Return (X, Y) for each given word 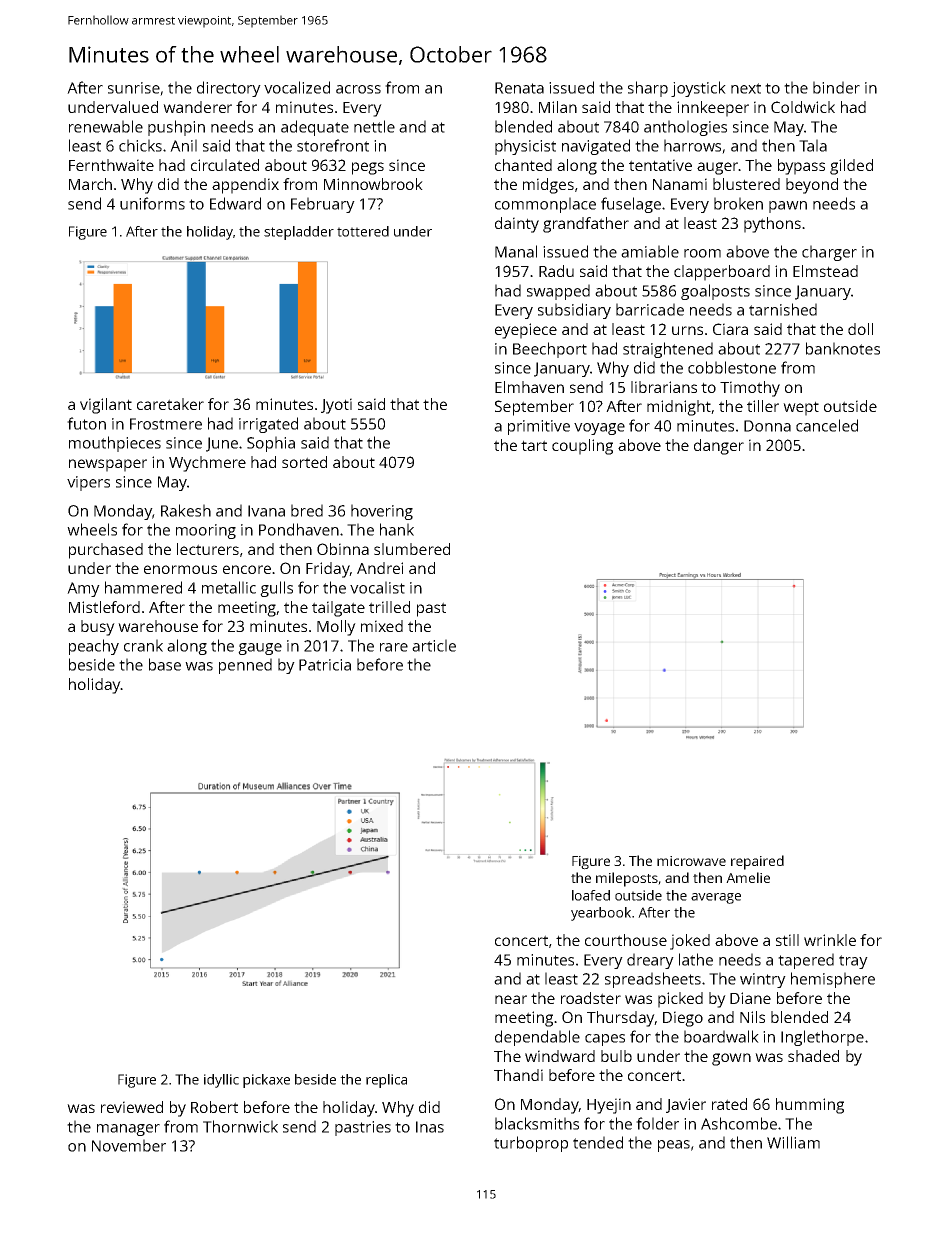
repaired (757, 862)
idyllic (221, 1081)
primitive (539, 427)
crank (143, 645)
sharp (648, 89)
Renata (519, 88)
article (434, 645)
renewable (106, 126)
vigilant (106, 406)
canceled (827, 425)
